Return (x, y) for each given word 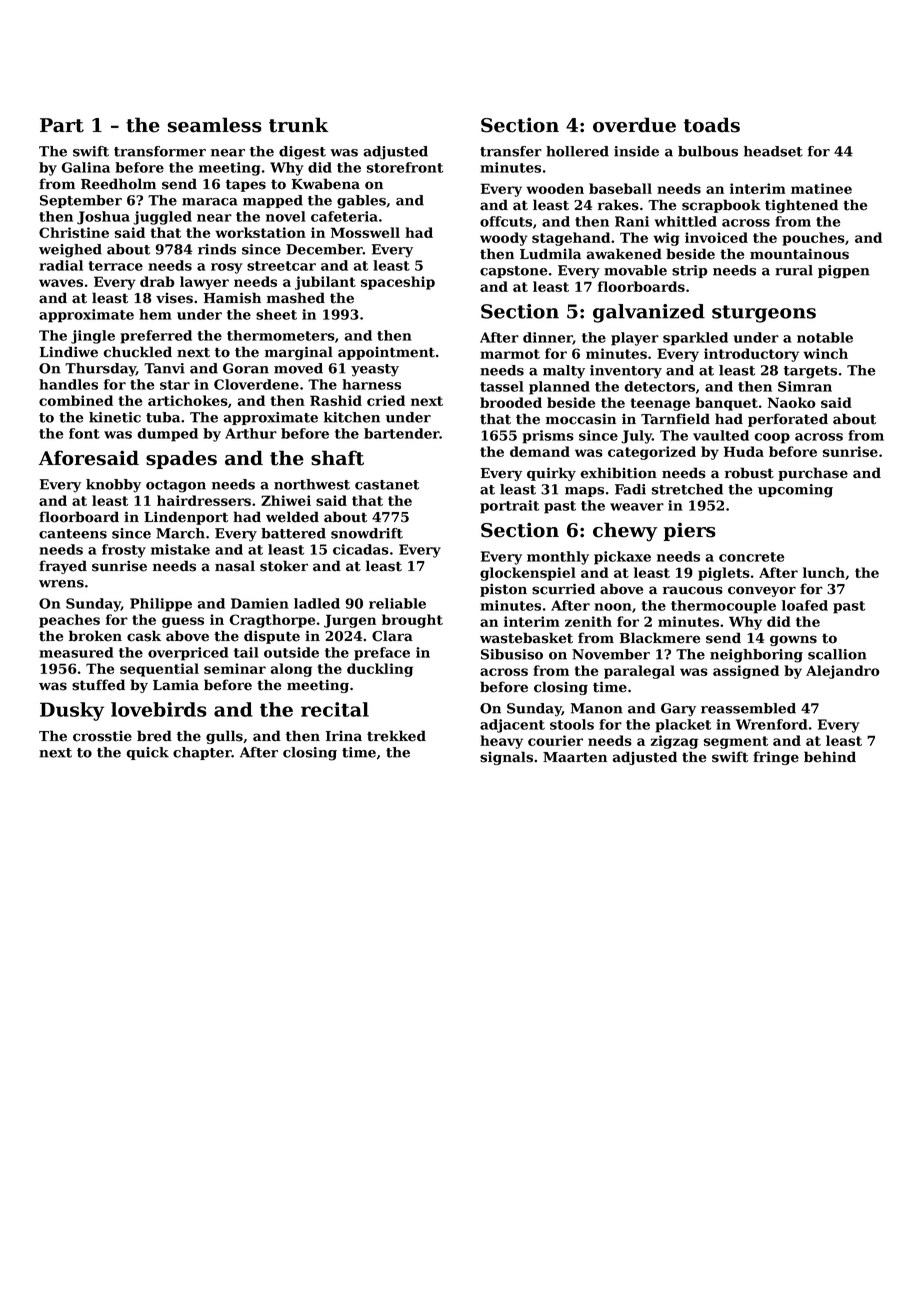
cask (144, 636)
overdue (634, 125)
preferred (156, 337)
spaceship (398, 283)
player (635, 339)
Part (62, 125)
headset (773, 151)
